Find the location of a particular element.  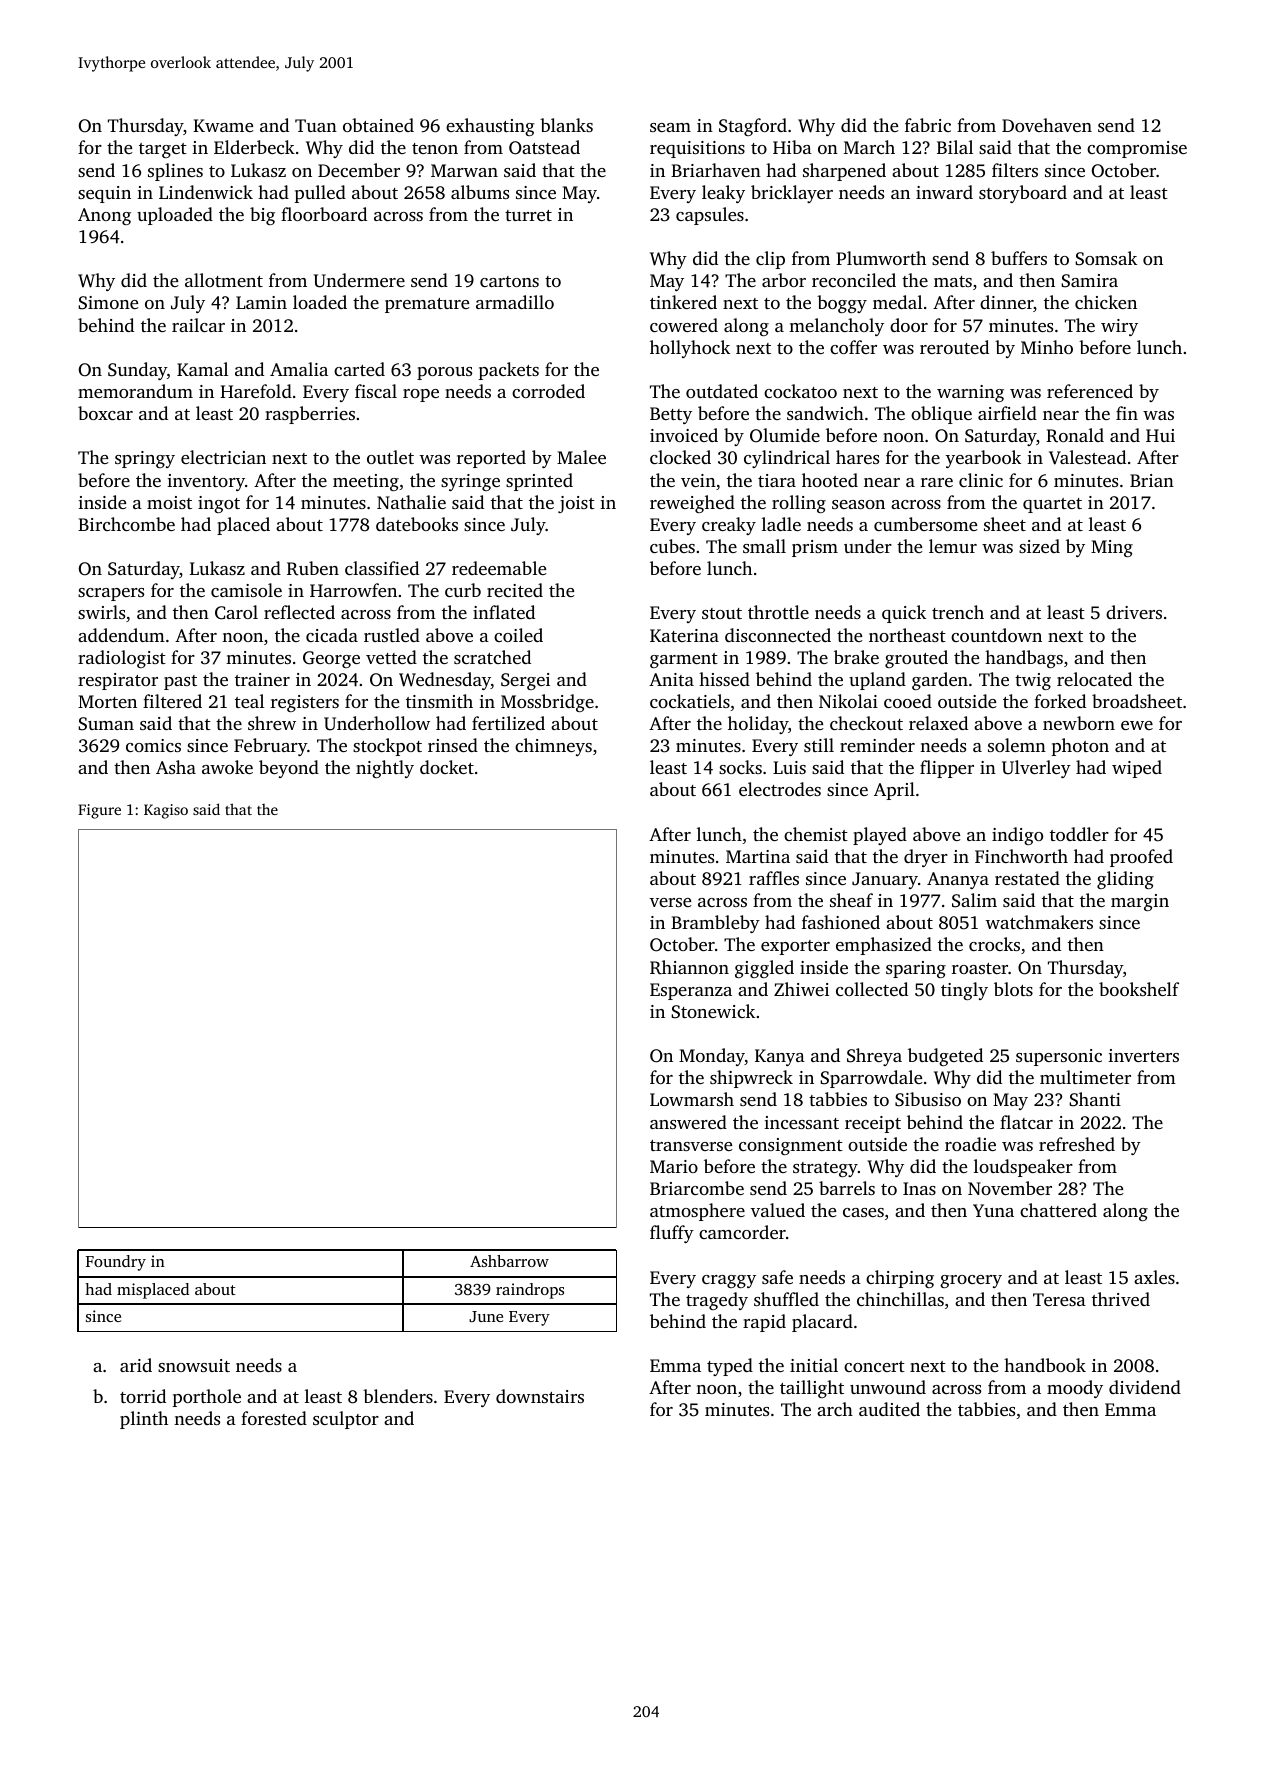

sculptor is located at coordinates (346, 1420).
